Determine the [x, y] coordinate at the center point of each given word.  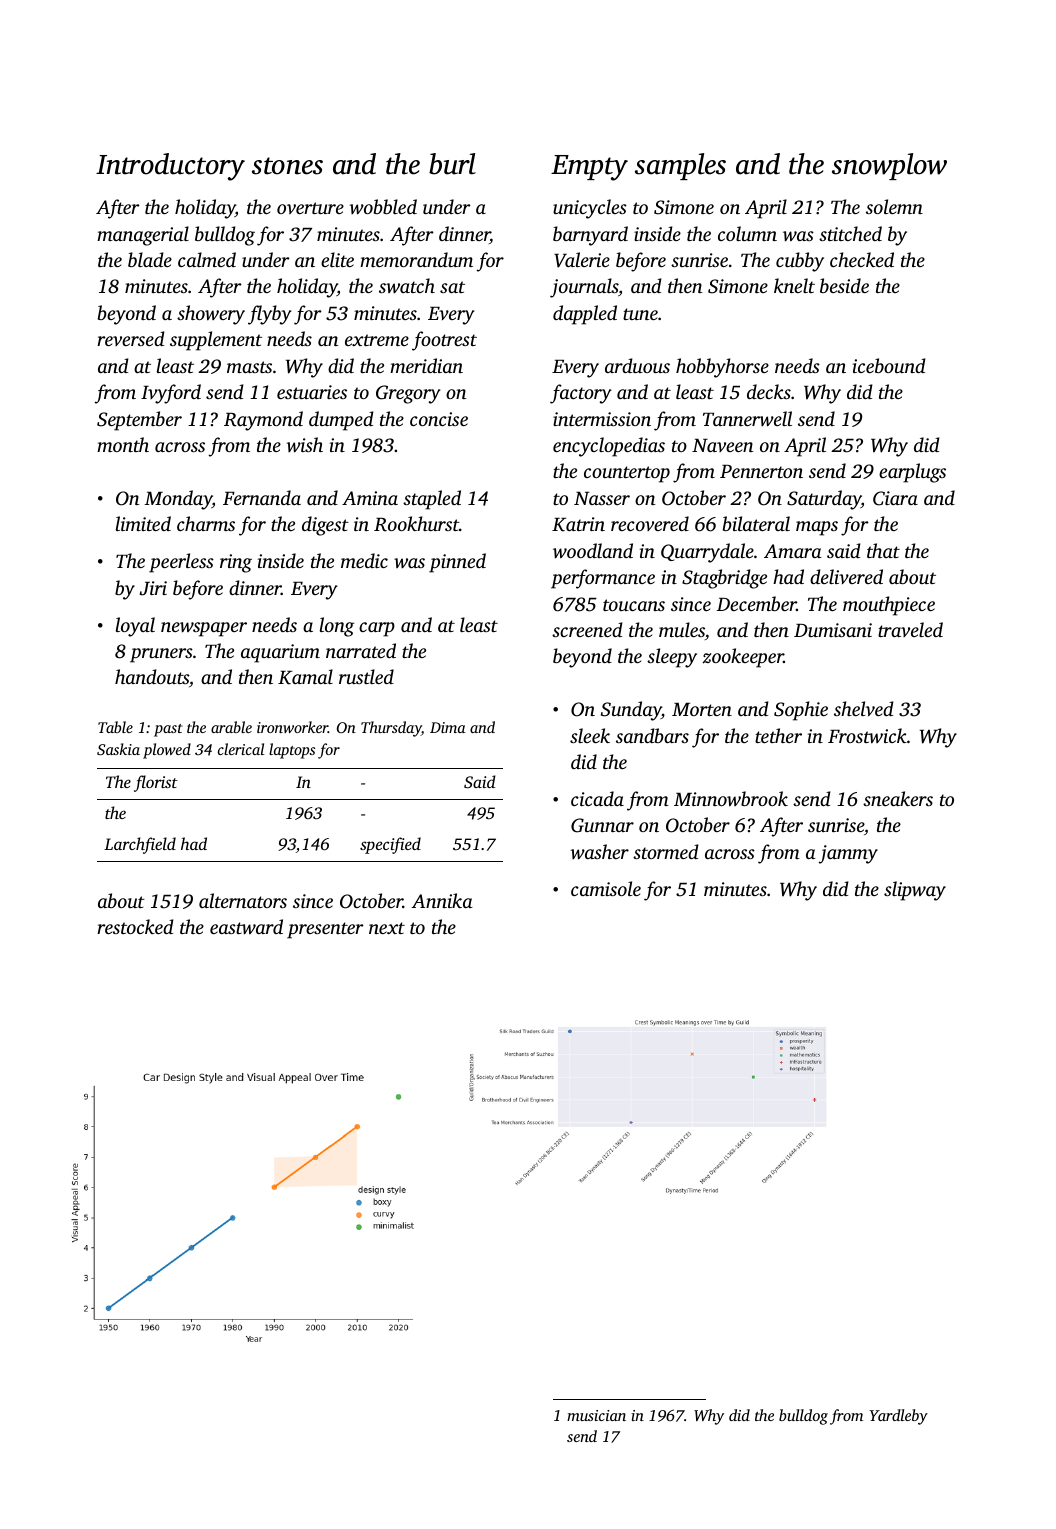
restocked [135, 926]
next [387, 928]
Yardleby [898, 1417]
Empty [589, 168]
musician [596, 1415]
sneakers [898, 798]
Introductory [170, 167]
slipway [915, 891]
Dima [448, 727]
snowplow [889, 166]
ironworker [292, 727]
